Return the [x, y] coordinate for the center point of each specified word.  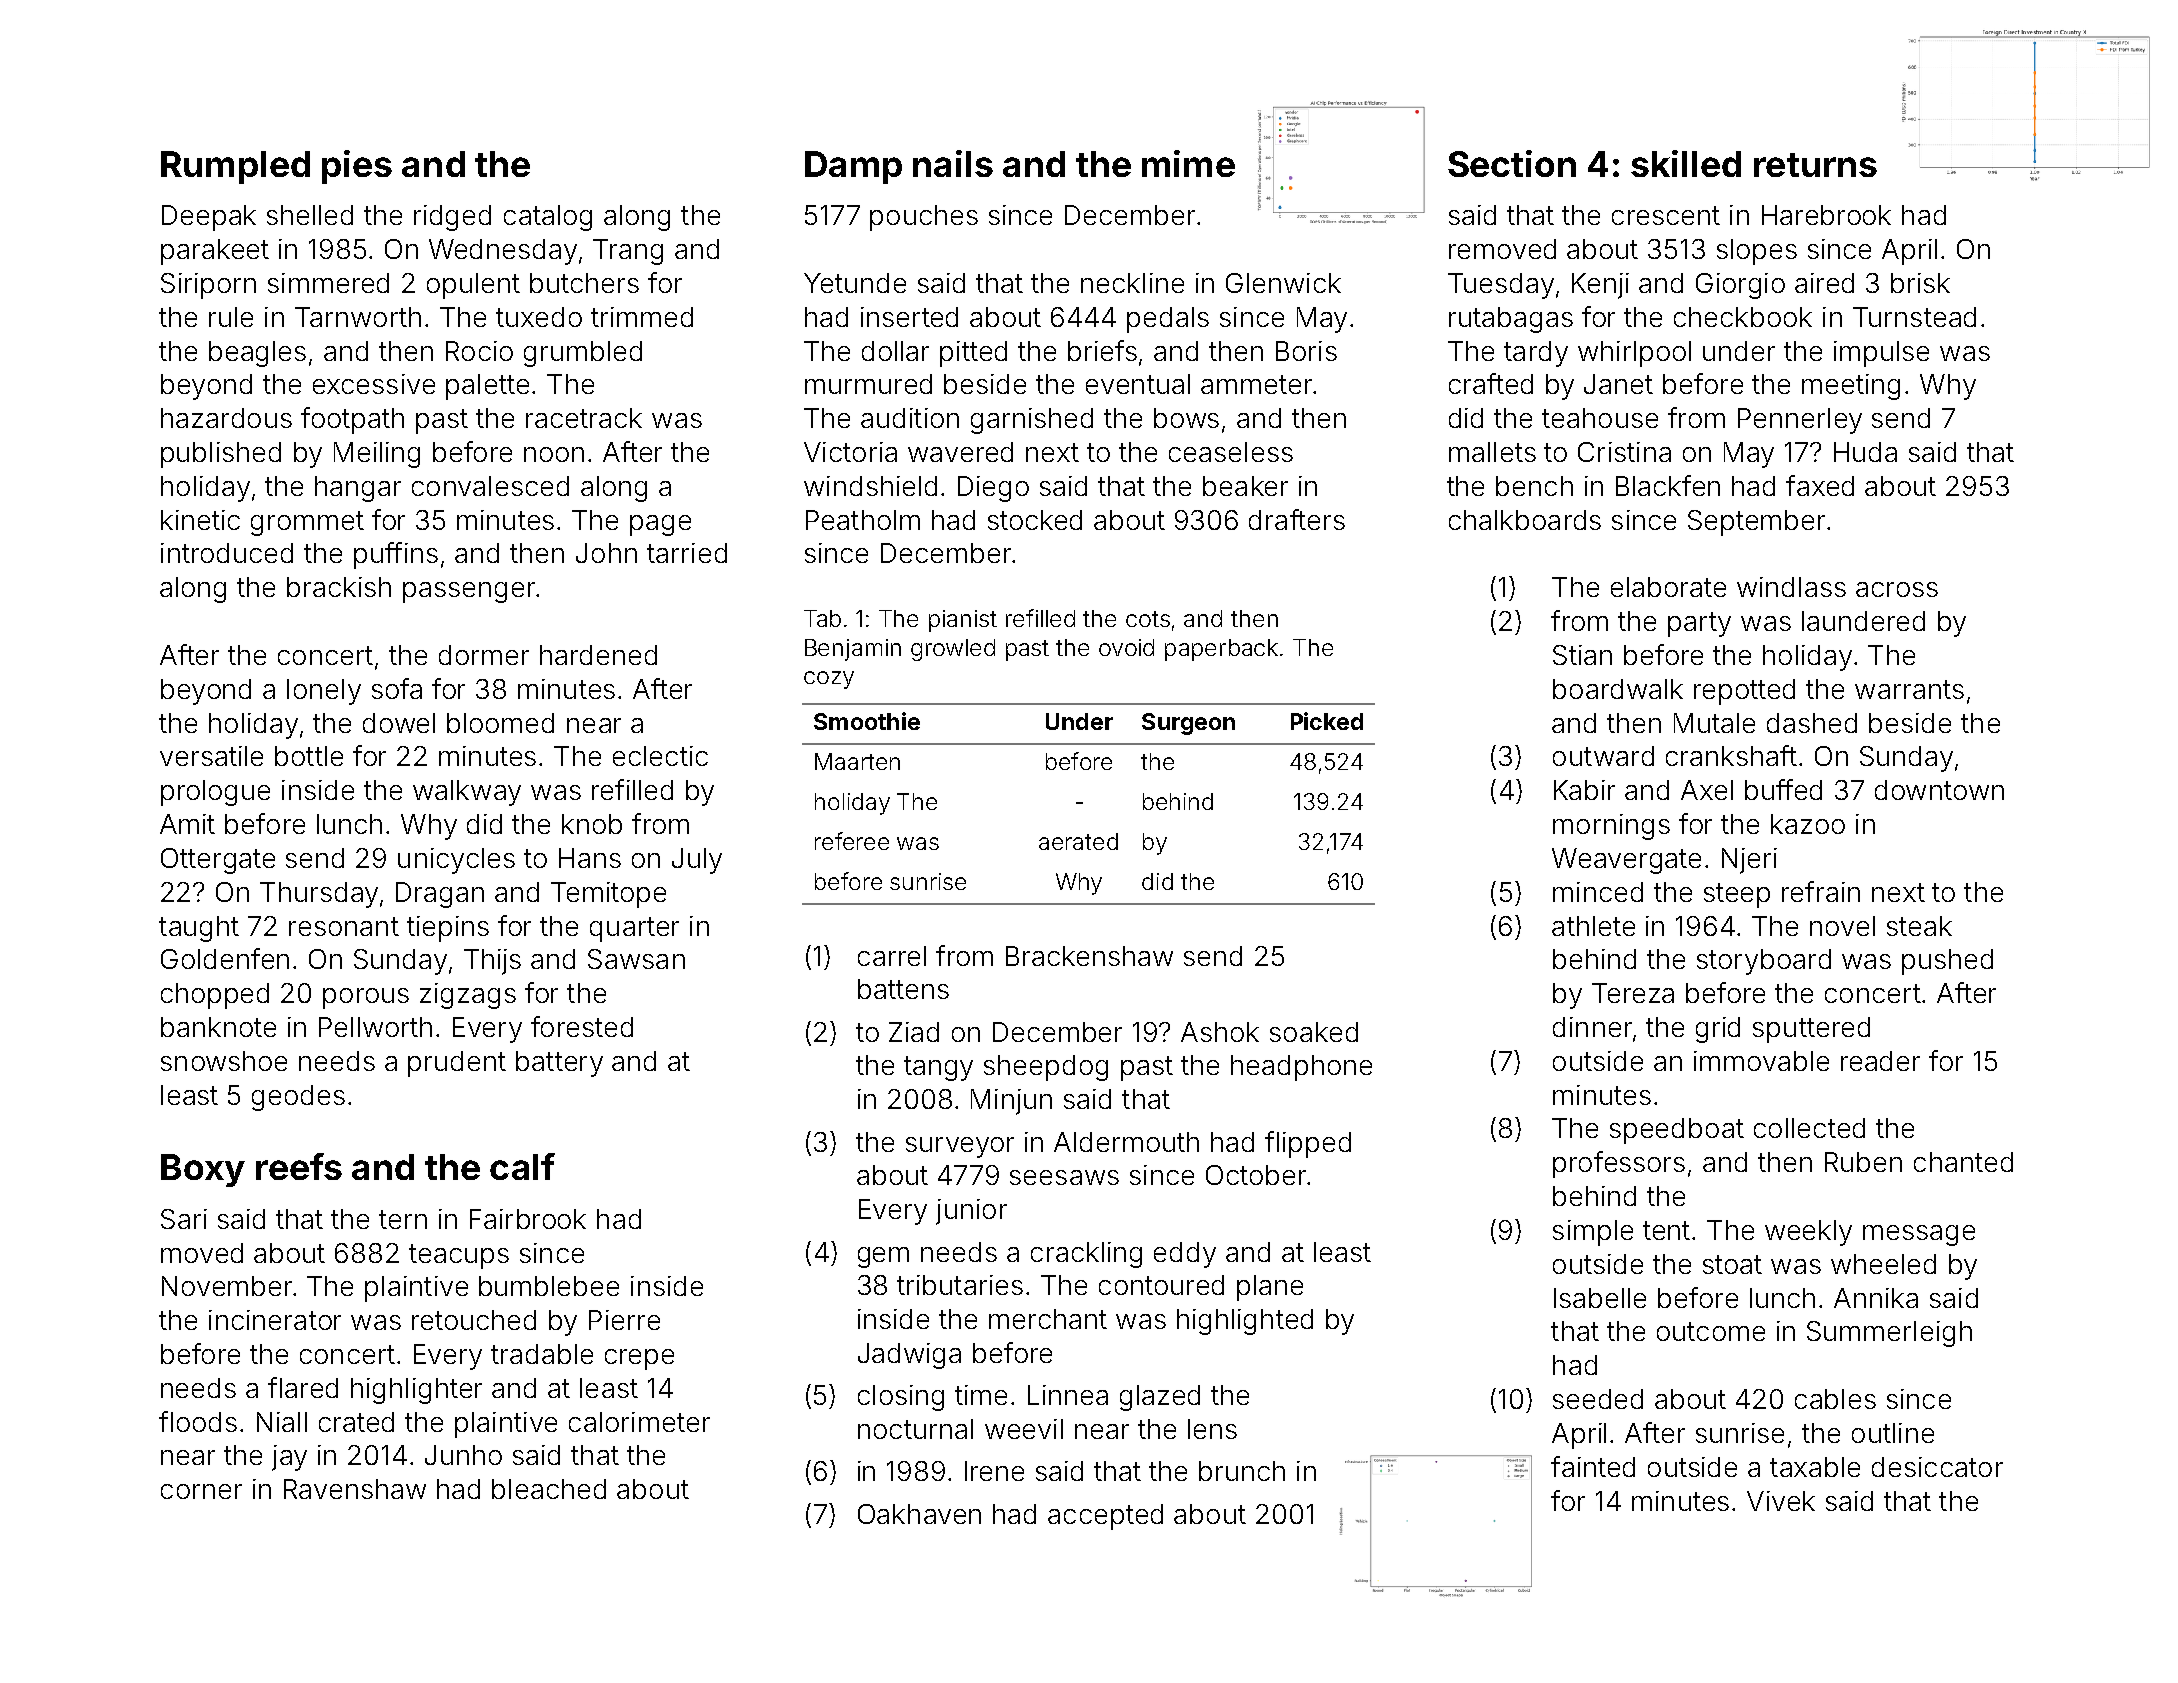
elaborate [1668, 587]
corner [201, 1491]
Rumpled [235, 167]
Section [1512, 163]
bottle [309, 756]
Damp [853, 167]
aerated [1078, 841]
